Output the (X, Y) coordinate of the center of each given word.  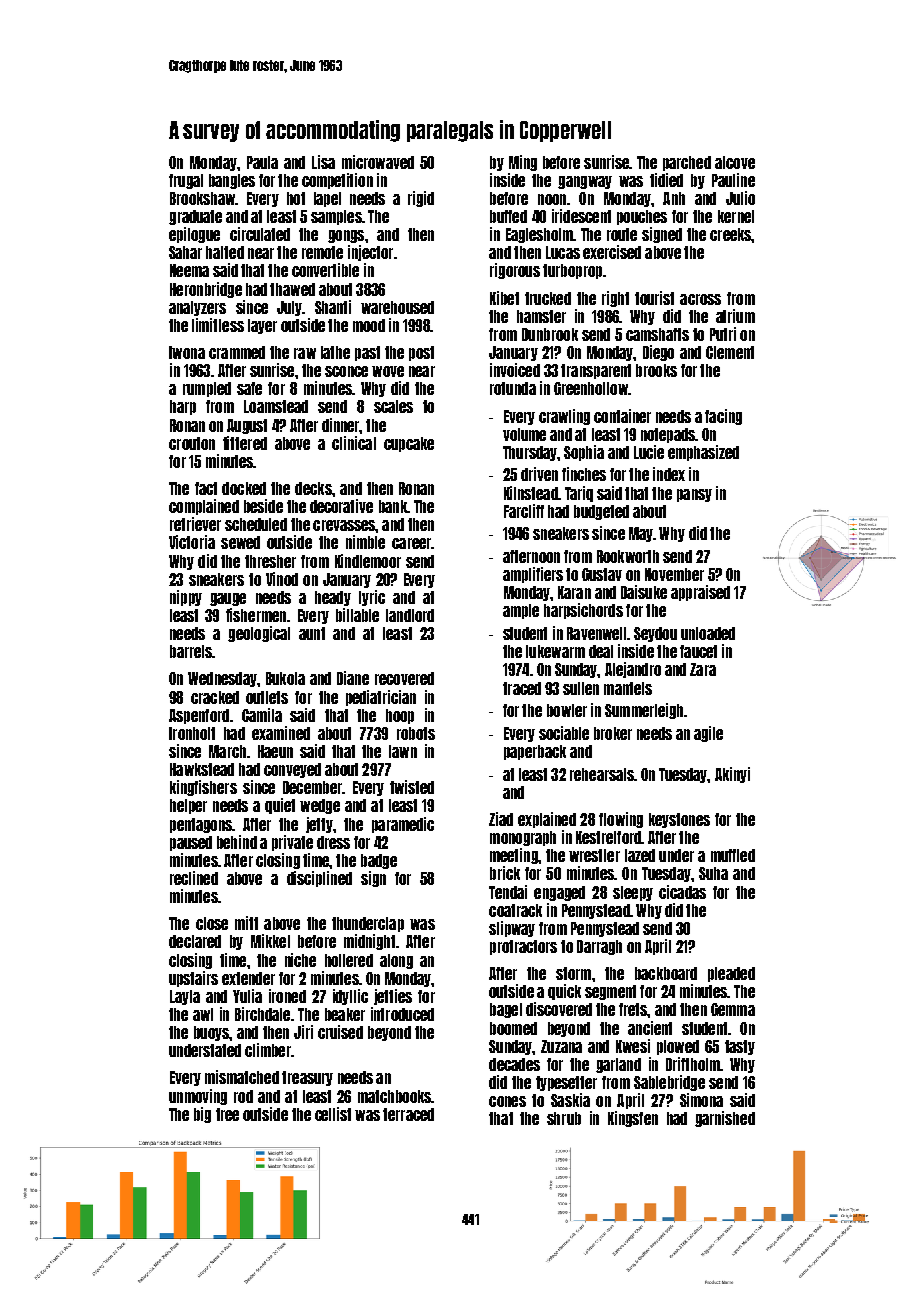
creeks (730, 234)
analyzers (197, 308)
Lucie (649, 452)
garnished (725, 1119)
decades (514, 1064)
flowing (621, 820)
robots (416, 733)
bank (393, 506)
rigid (421, 199)
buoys (211, 1033)
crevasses (344, 525)
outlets (267, 697)
